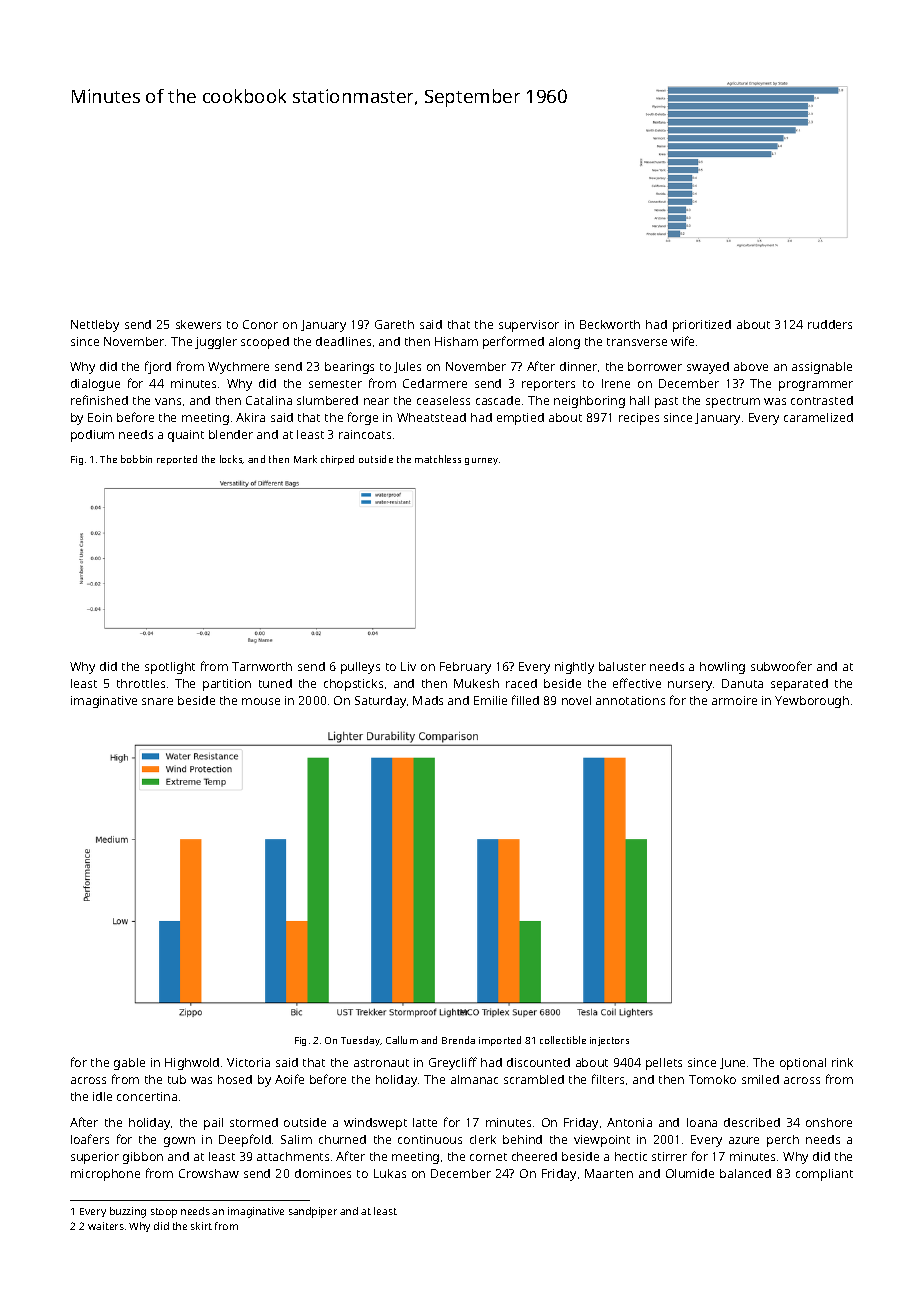 The height and width of the page is (1308, 924). I want to click on mouse, so click(261, 701).
